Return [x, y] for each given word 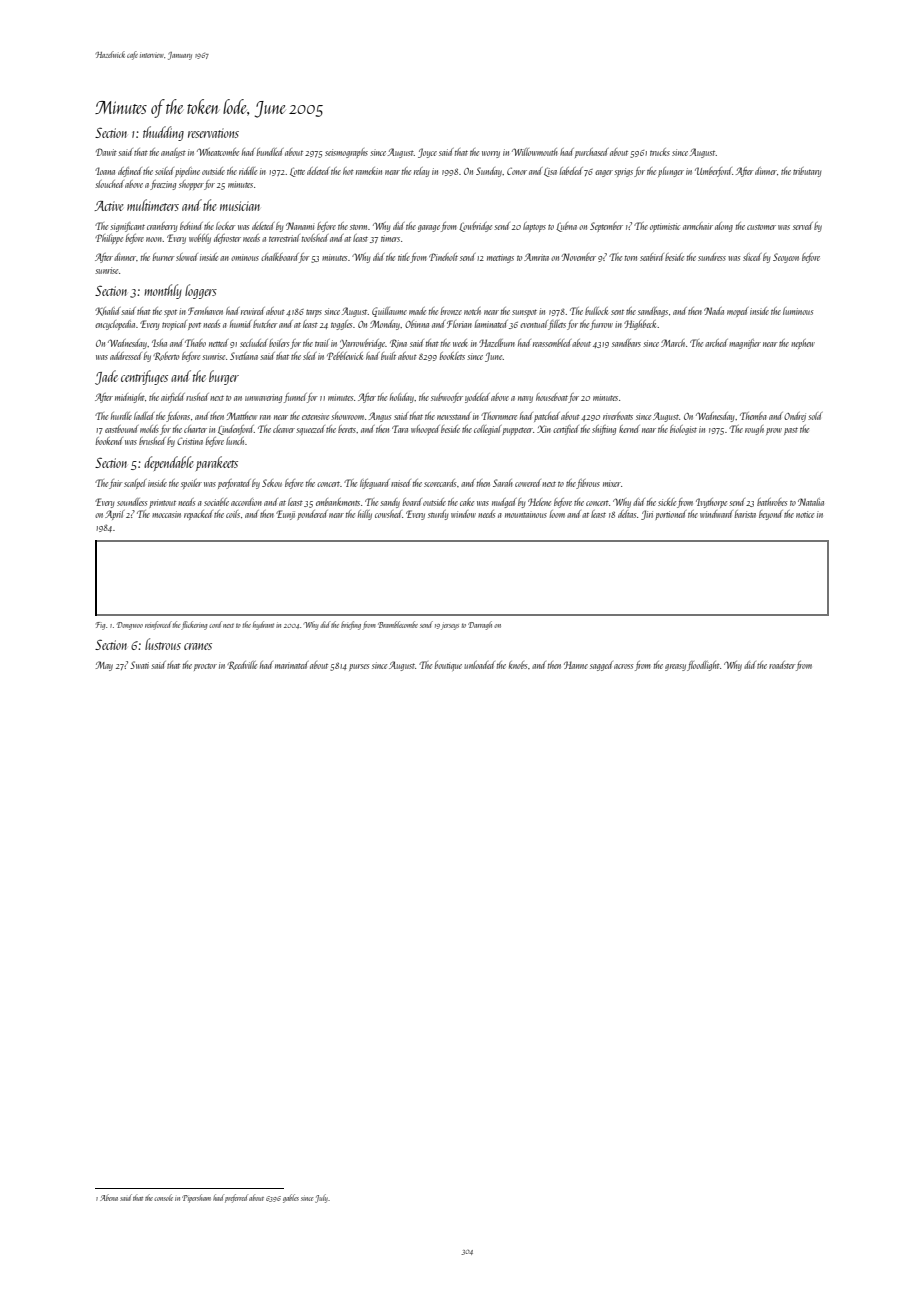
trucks [660, 152]
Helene [539, 502]
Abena [109, 1197]
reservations [213, 133]
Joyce [427, 153]
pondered [312, 515]
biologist [683, 430]
